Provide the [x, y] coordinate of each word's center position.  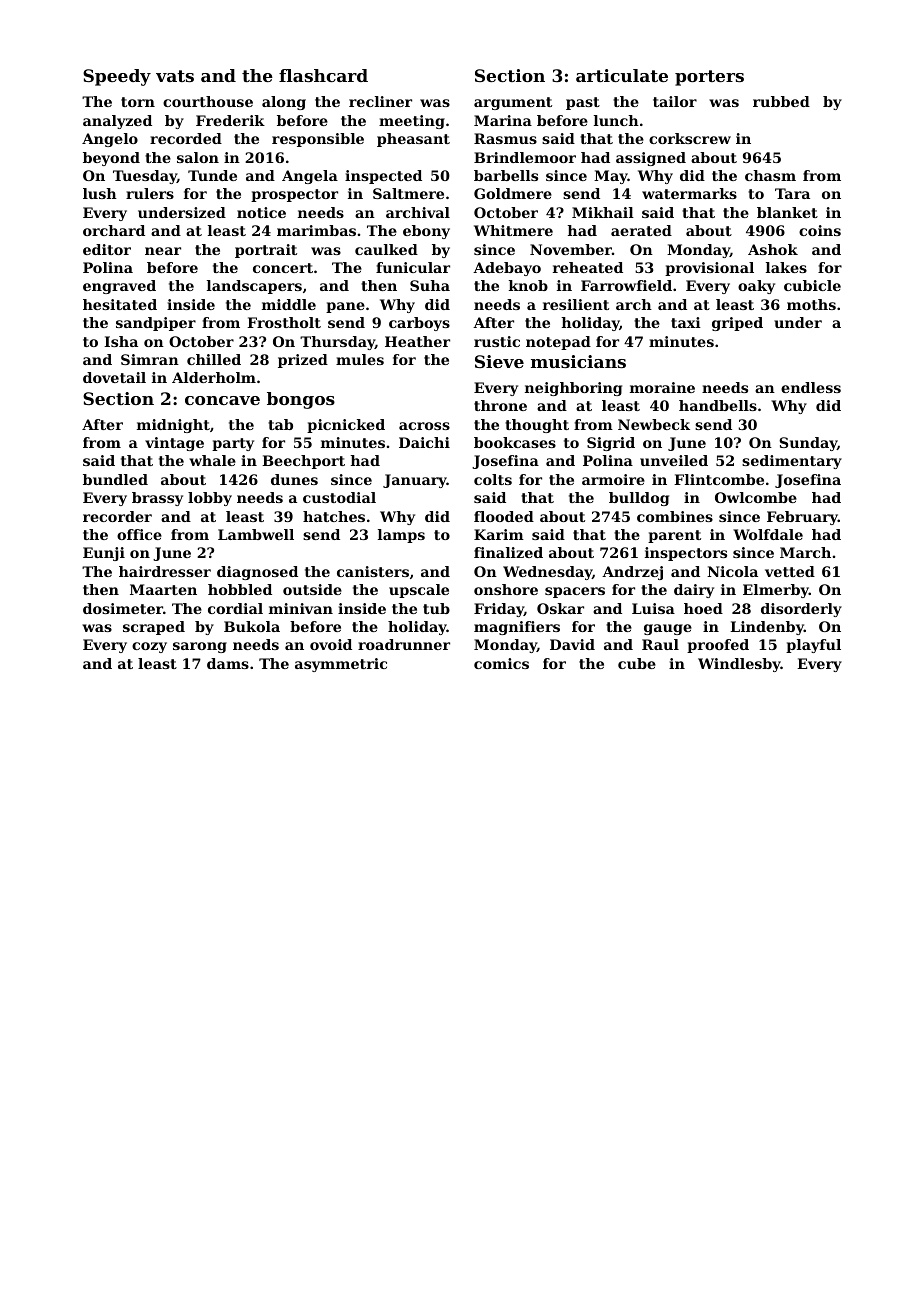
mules [360, 359]
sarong [200, 647]
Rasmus [505, 138]
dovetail [114, 377]
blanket [787, 212]
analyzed [117, 122]
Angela [310, 177]
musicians [578, 361]
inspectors [686, 554]
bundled [115, 479]
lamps [401, 536]
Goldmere [513, 193]
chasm [770, 175]
